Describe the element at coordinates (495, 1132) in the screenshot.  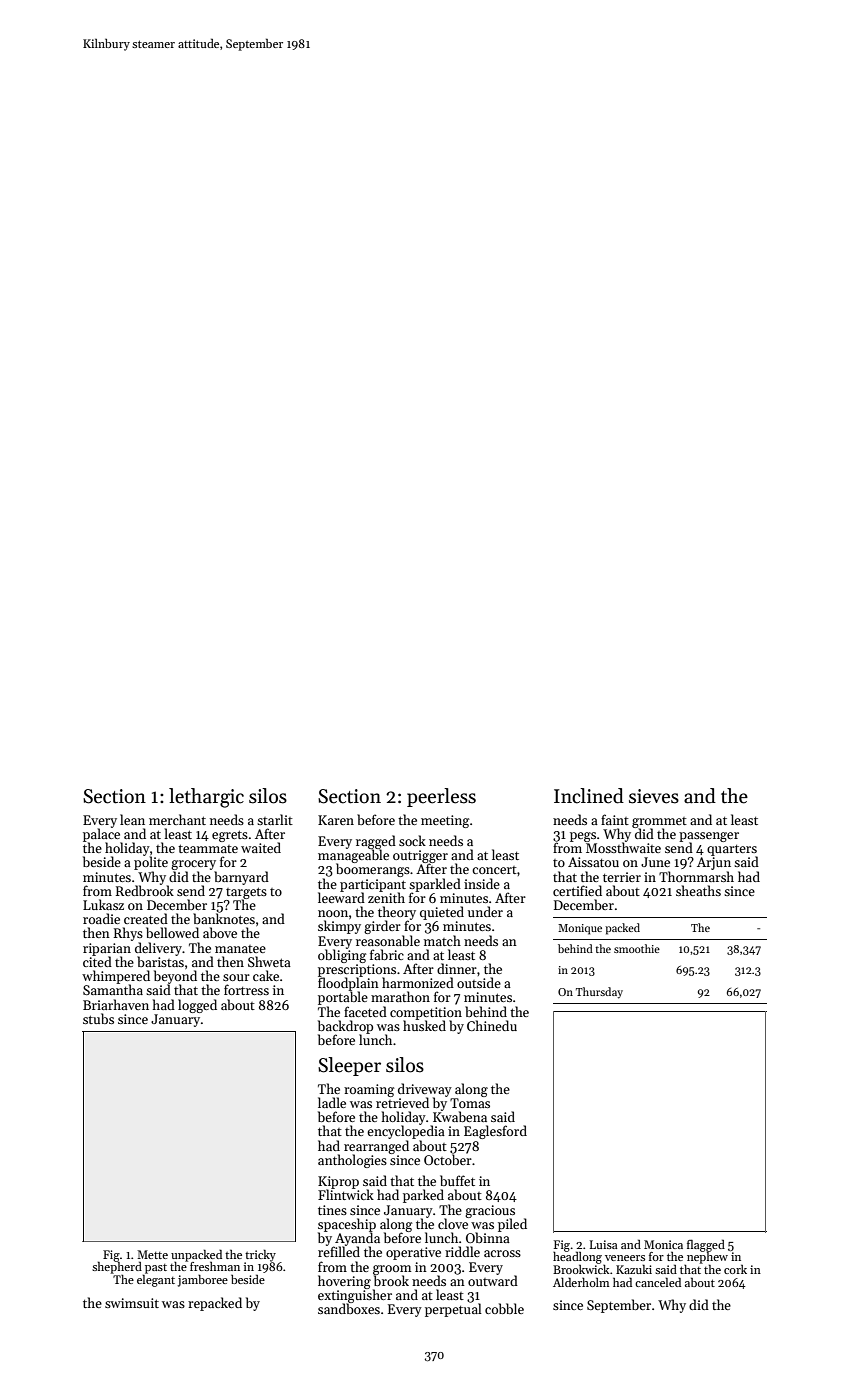
I see `Eaglesford` at that location.
